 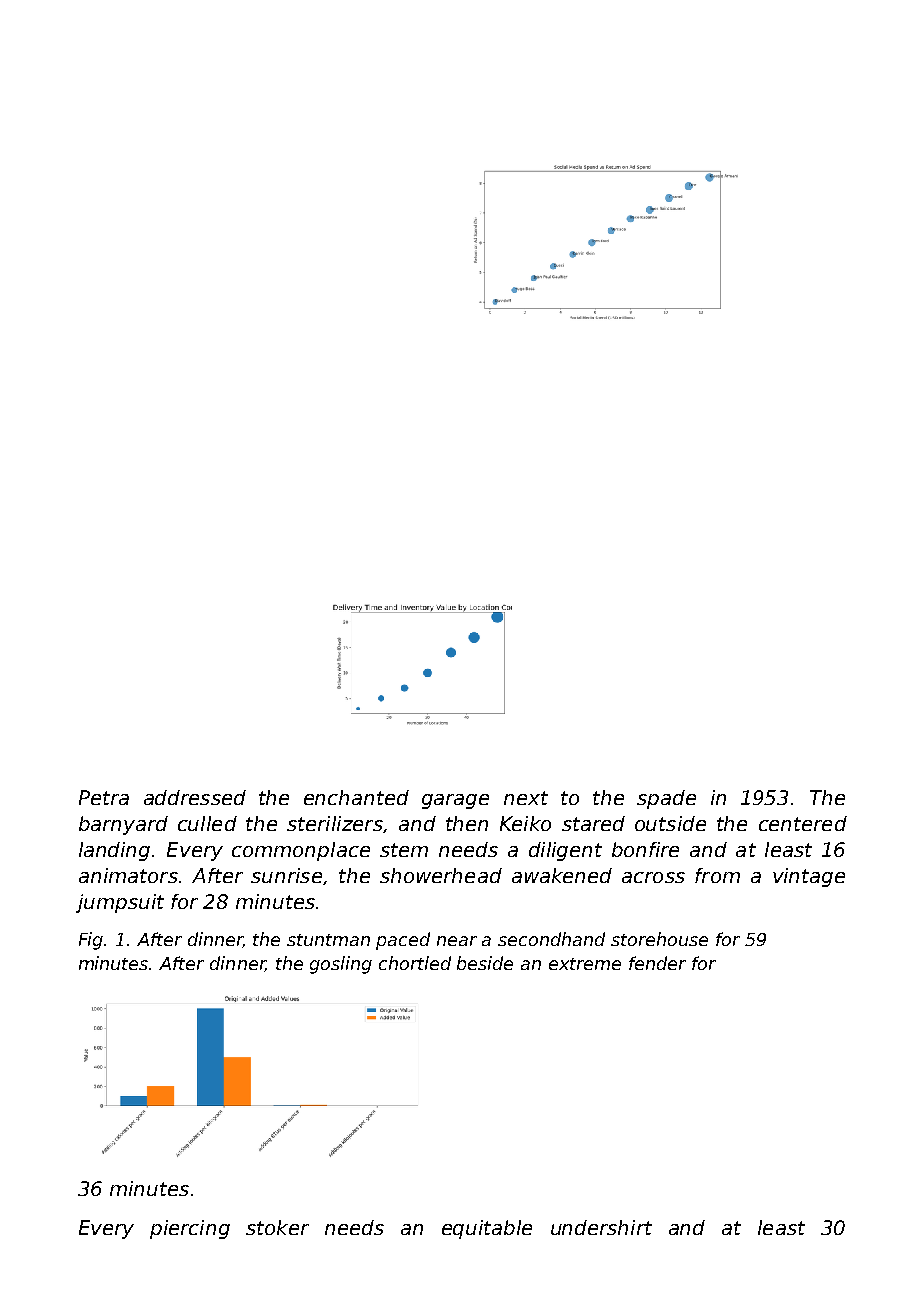 I want to click on addressed, so click(x=195, y=797).
